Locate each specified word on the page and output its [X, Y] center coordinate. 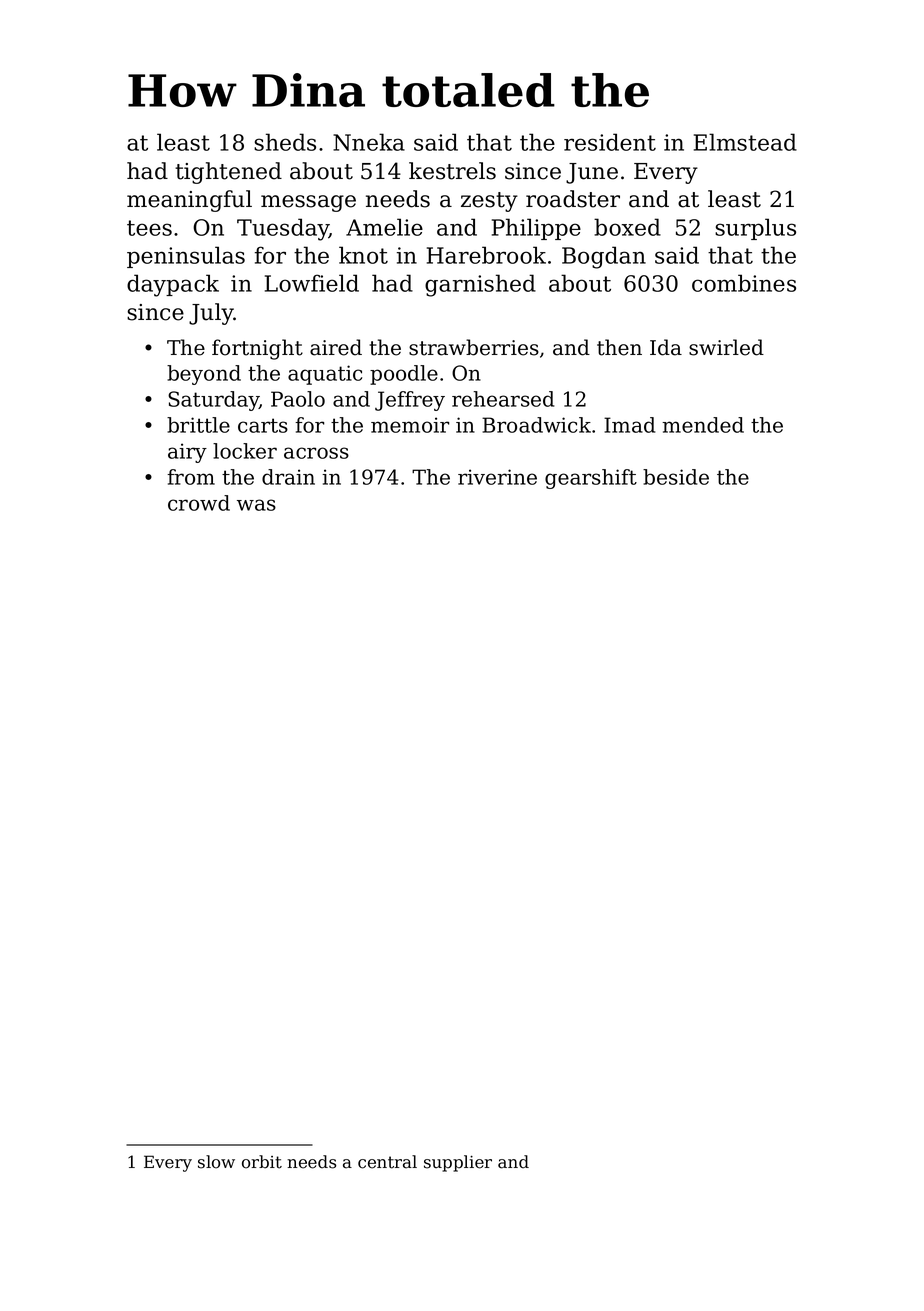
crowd [199, 503]
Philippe [536, 229]
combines [744, 283]
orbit [262, 1162]
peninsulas [186, 257]
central [387, 1162]
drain [288, 477]
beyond [204, 375]
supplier [458, 1163]
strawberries [474, 347]
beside [676, 477]
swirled [726, 347]
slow [216, 1162]
